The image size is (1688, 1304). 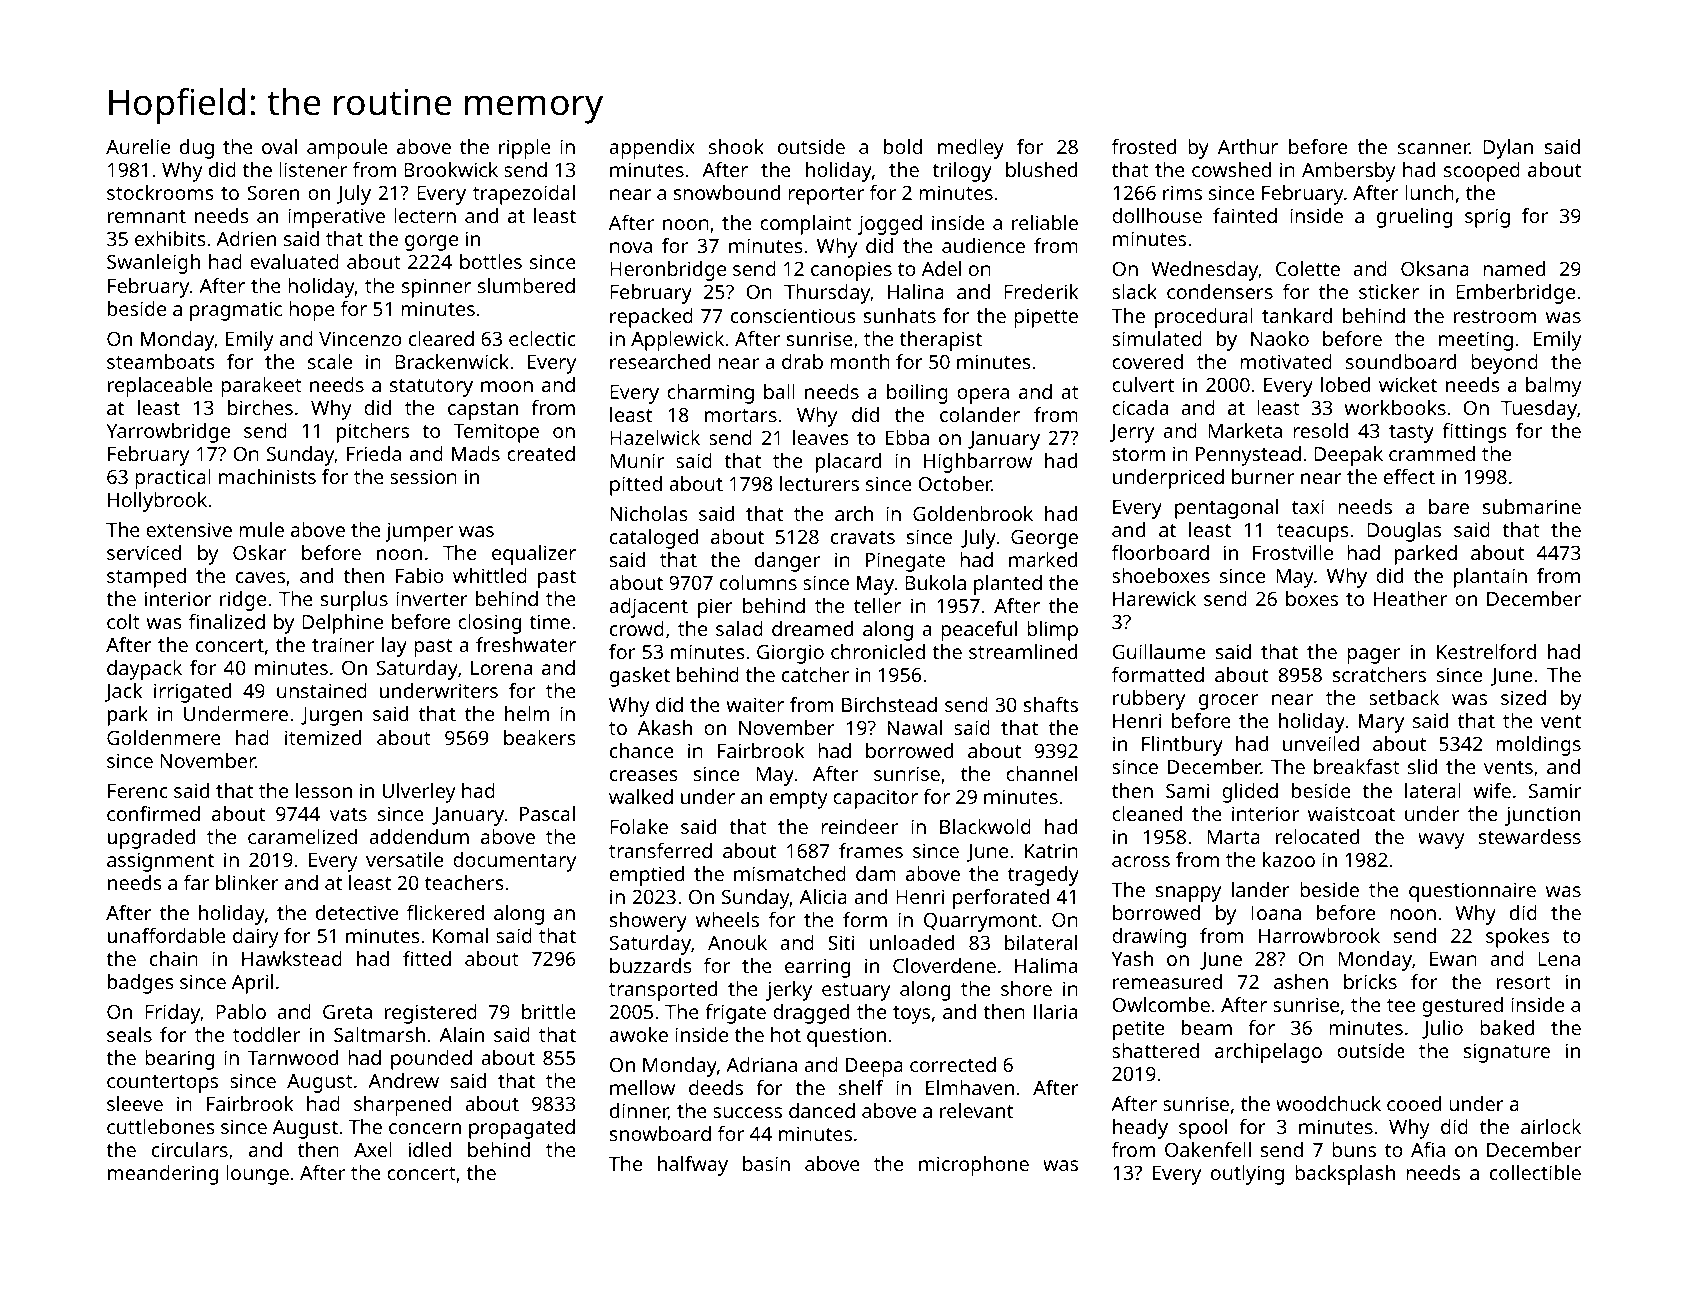 What do you see at coordinates (861, 1087) in the image?
I see `shelf` at bounding box center [861, 1087].
